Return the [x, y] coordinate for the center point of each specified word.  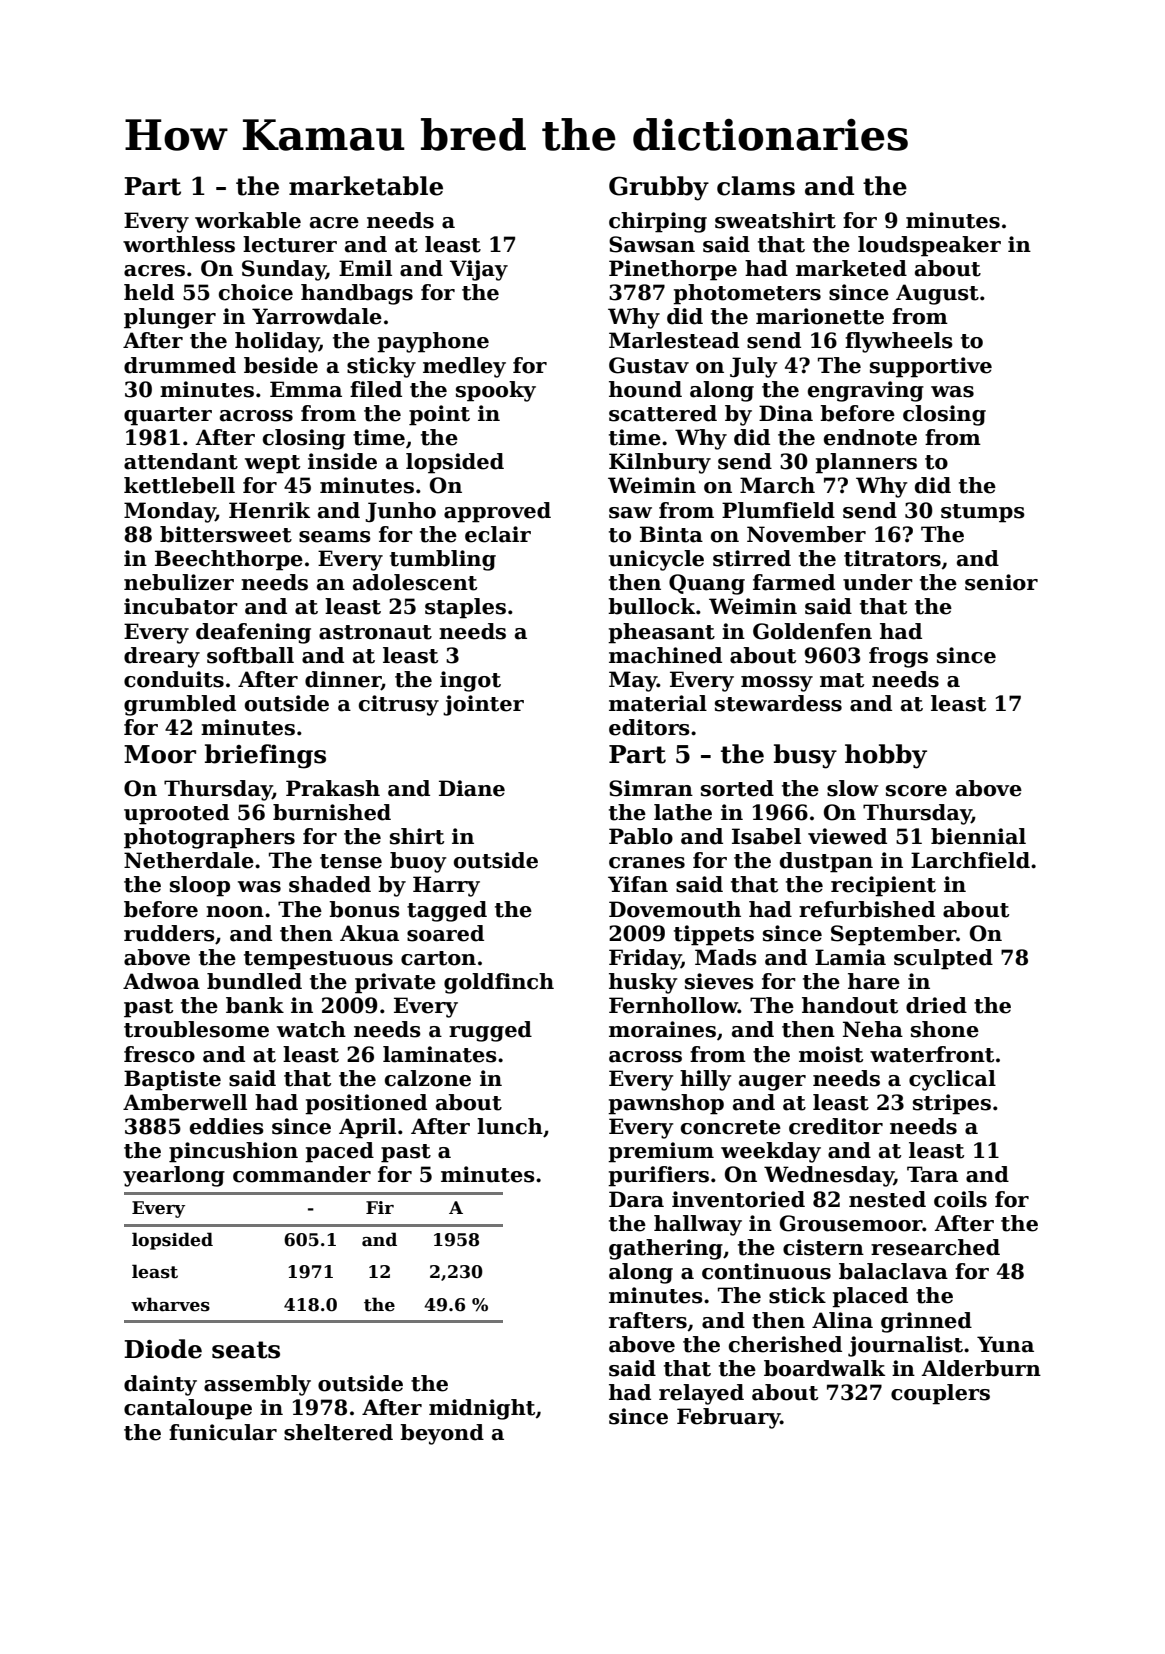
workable [248, 220]
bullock [651, 606]
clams [756, 186]
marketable [366, 186]
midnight [482, 1409]
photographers [209, 838]
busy [805, 756]
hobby [886, 756]
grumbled [180, 705]
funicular [223, 1432]
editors [649, 727]
